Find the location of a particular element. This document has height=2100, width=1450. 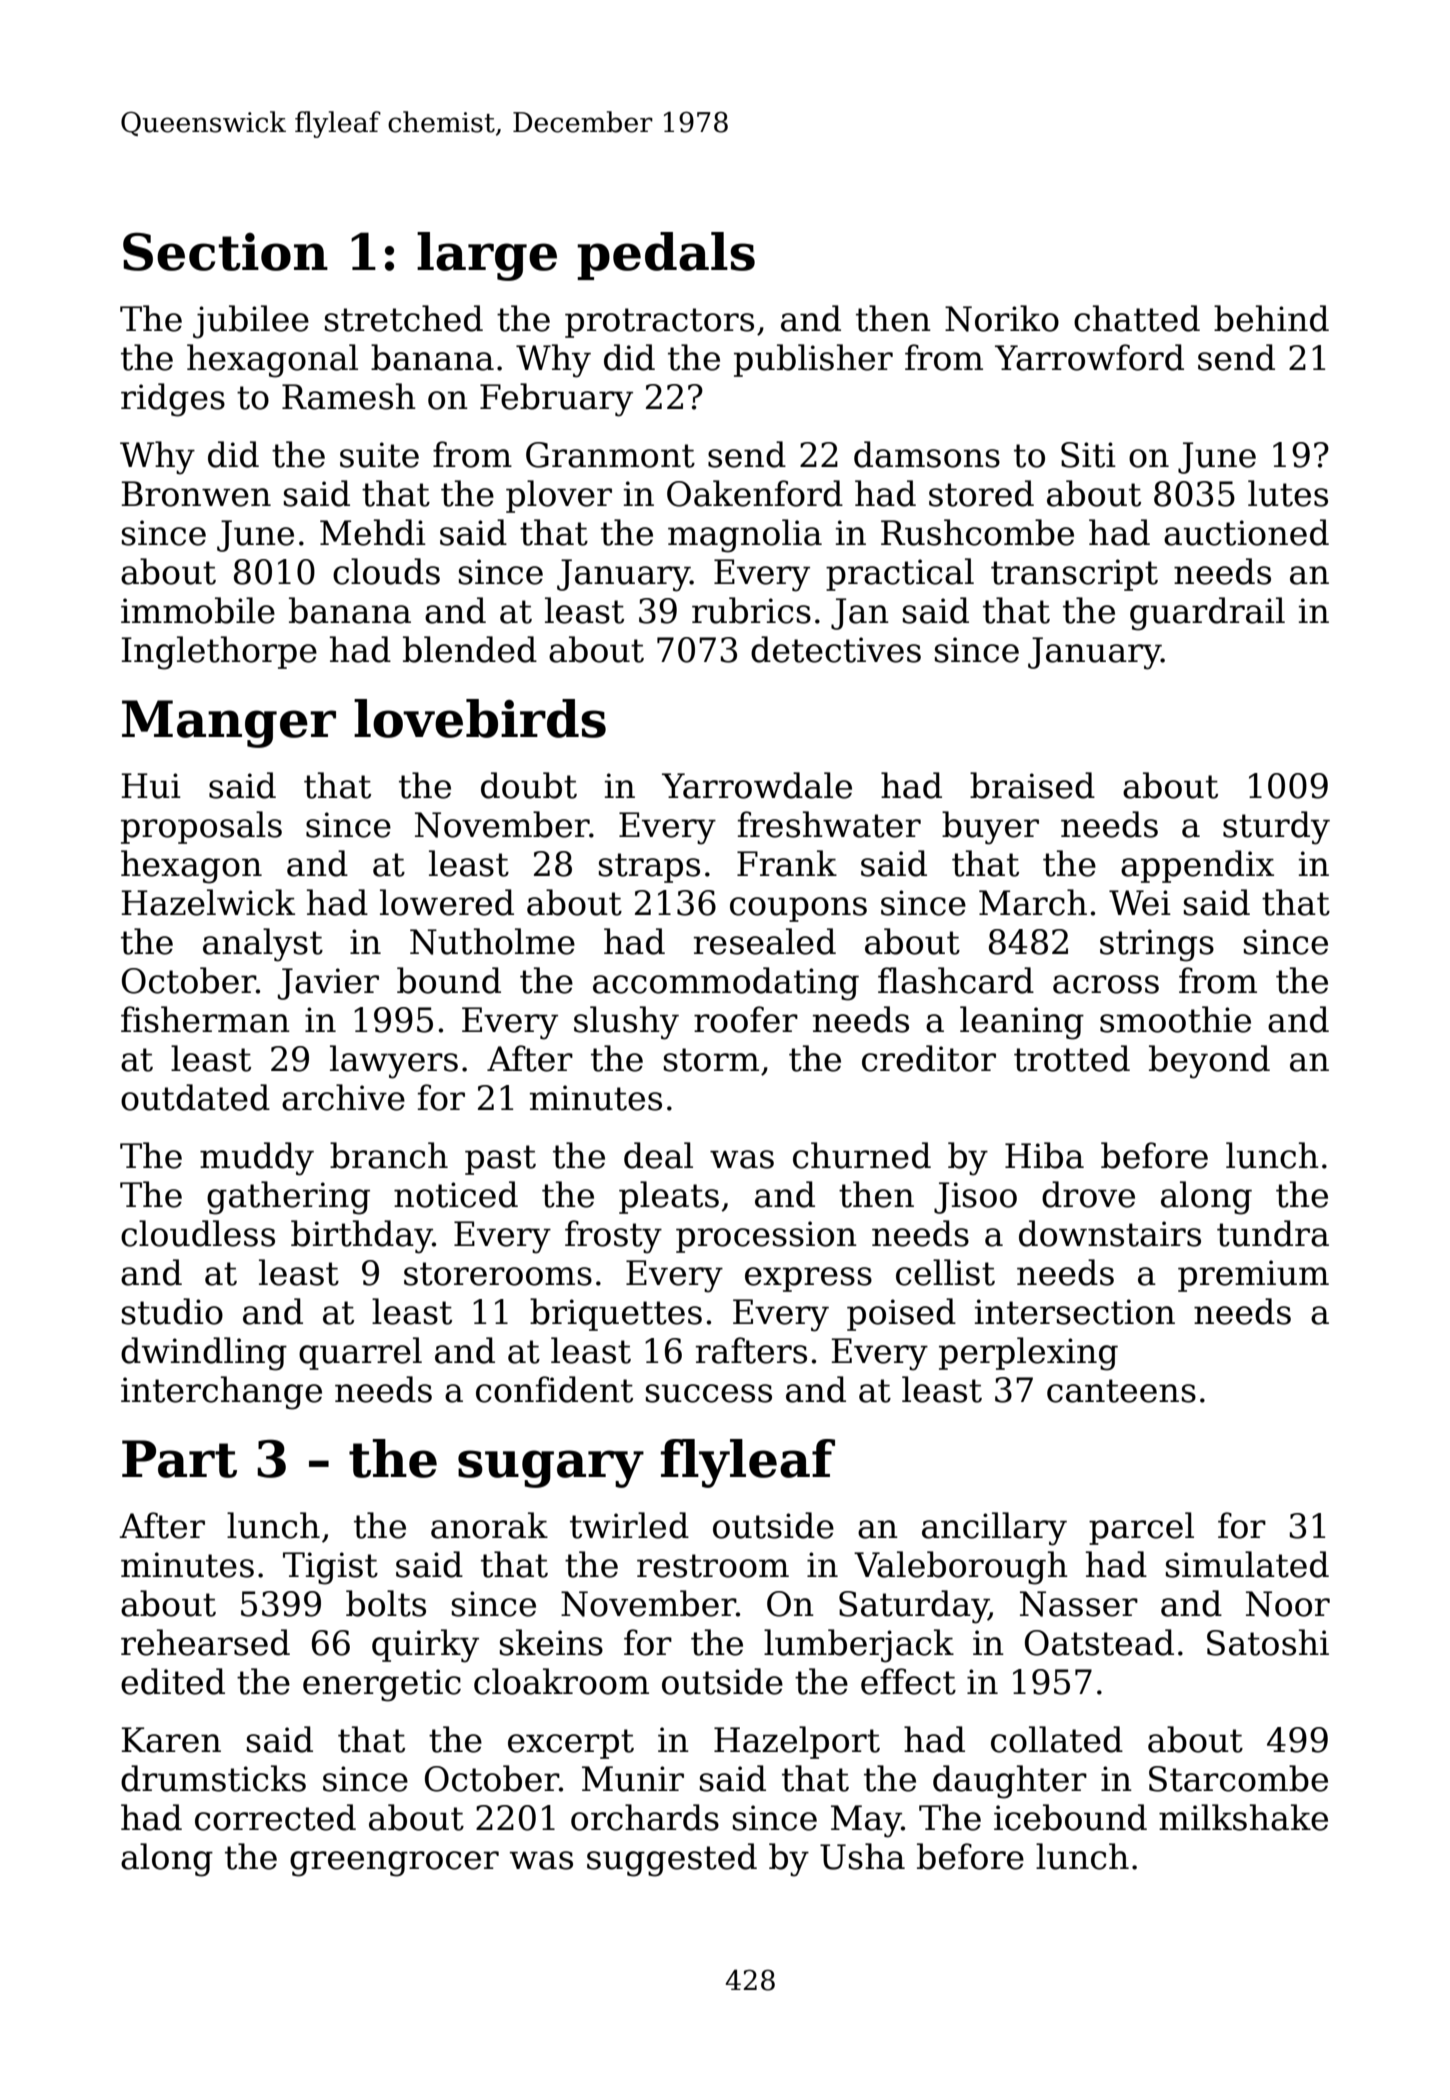

Hazelwick is located at coordinates (208, 902).
